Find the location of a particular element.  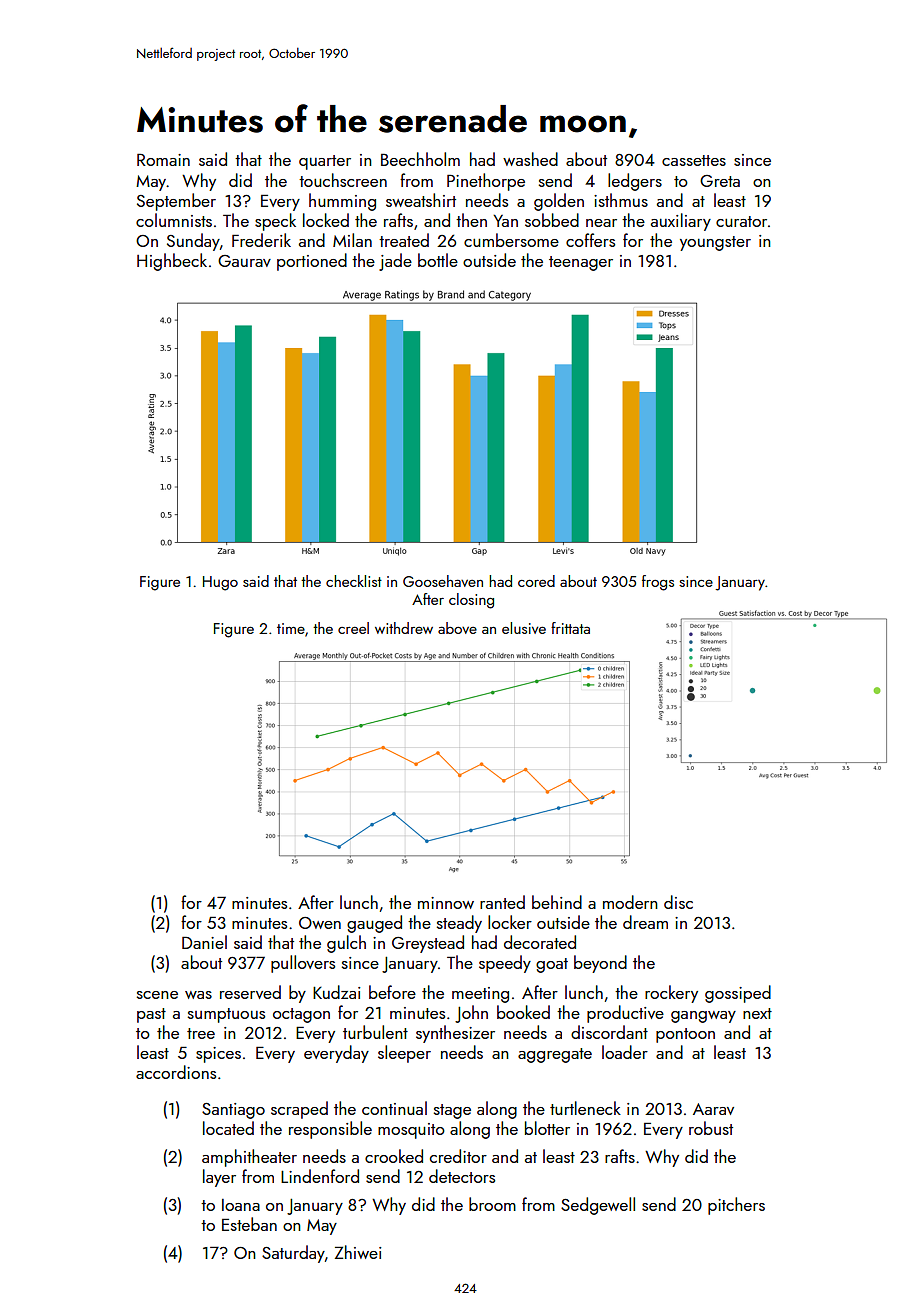

jade is located at coordinates (395, 262).
